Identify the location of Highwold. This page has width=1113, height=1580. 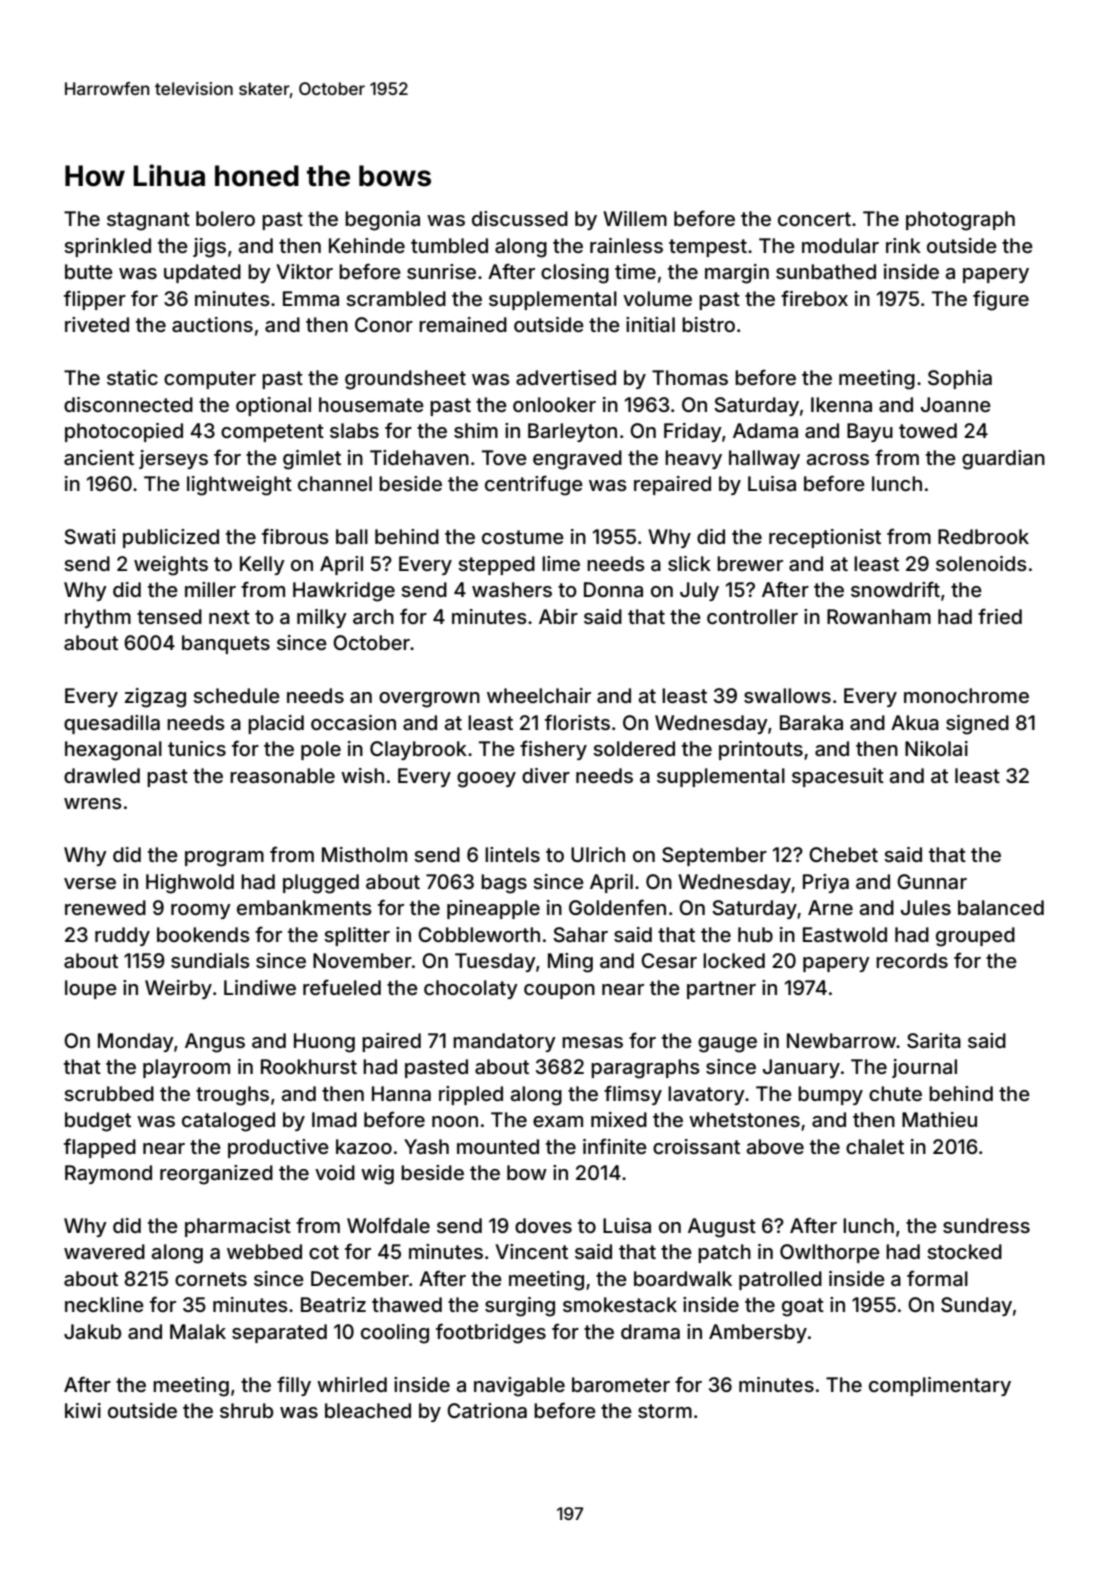
(190, 884).
